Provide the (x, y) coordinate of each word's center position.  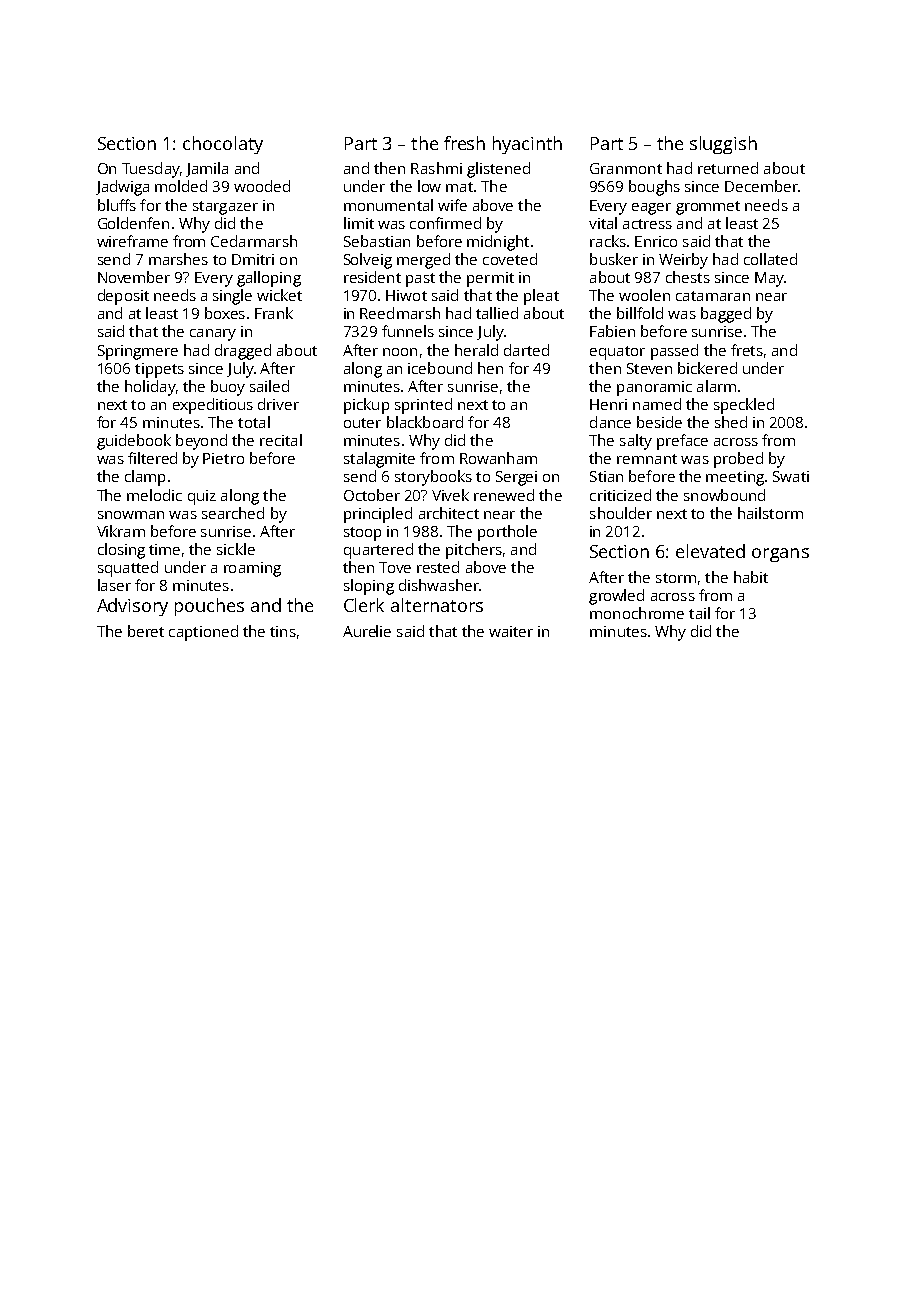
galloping (269, 279)
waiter (511, 631)
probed (738, 460)
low (429, 186)
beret (146, 631)
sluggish (723, 145)
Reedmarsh (400, 313)
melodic (154, 495)
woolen (644, 295)
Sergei (516, 478)
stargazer (225, 208)
